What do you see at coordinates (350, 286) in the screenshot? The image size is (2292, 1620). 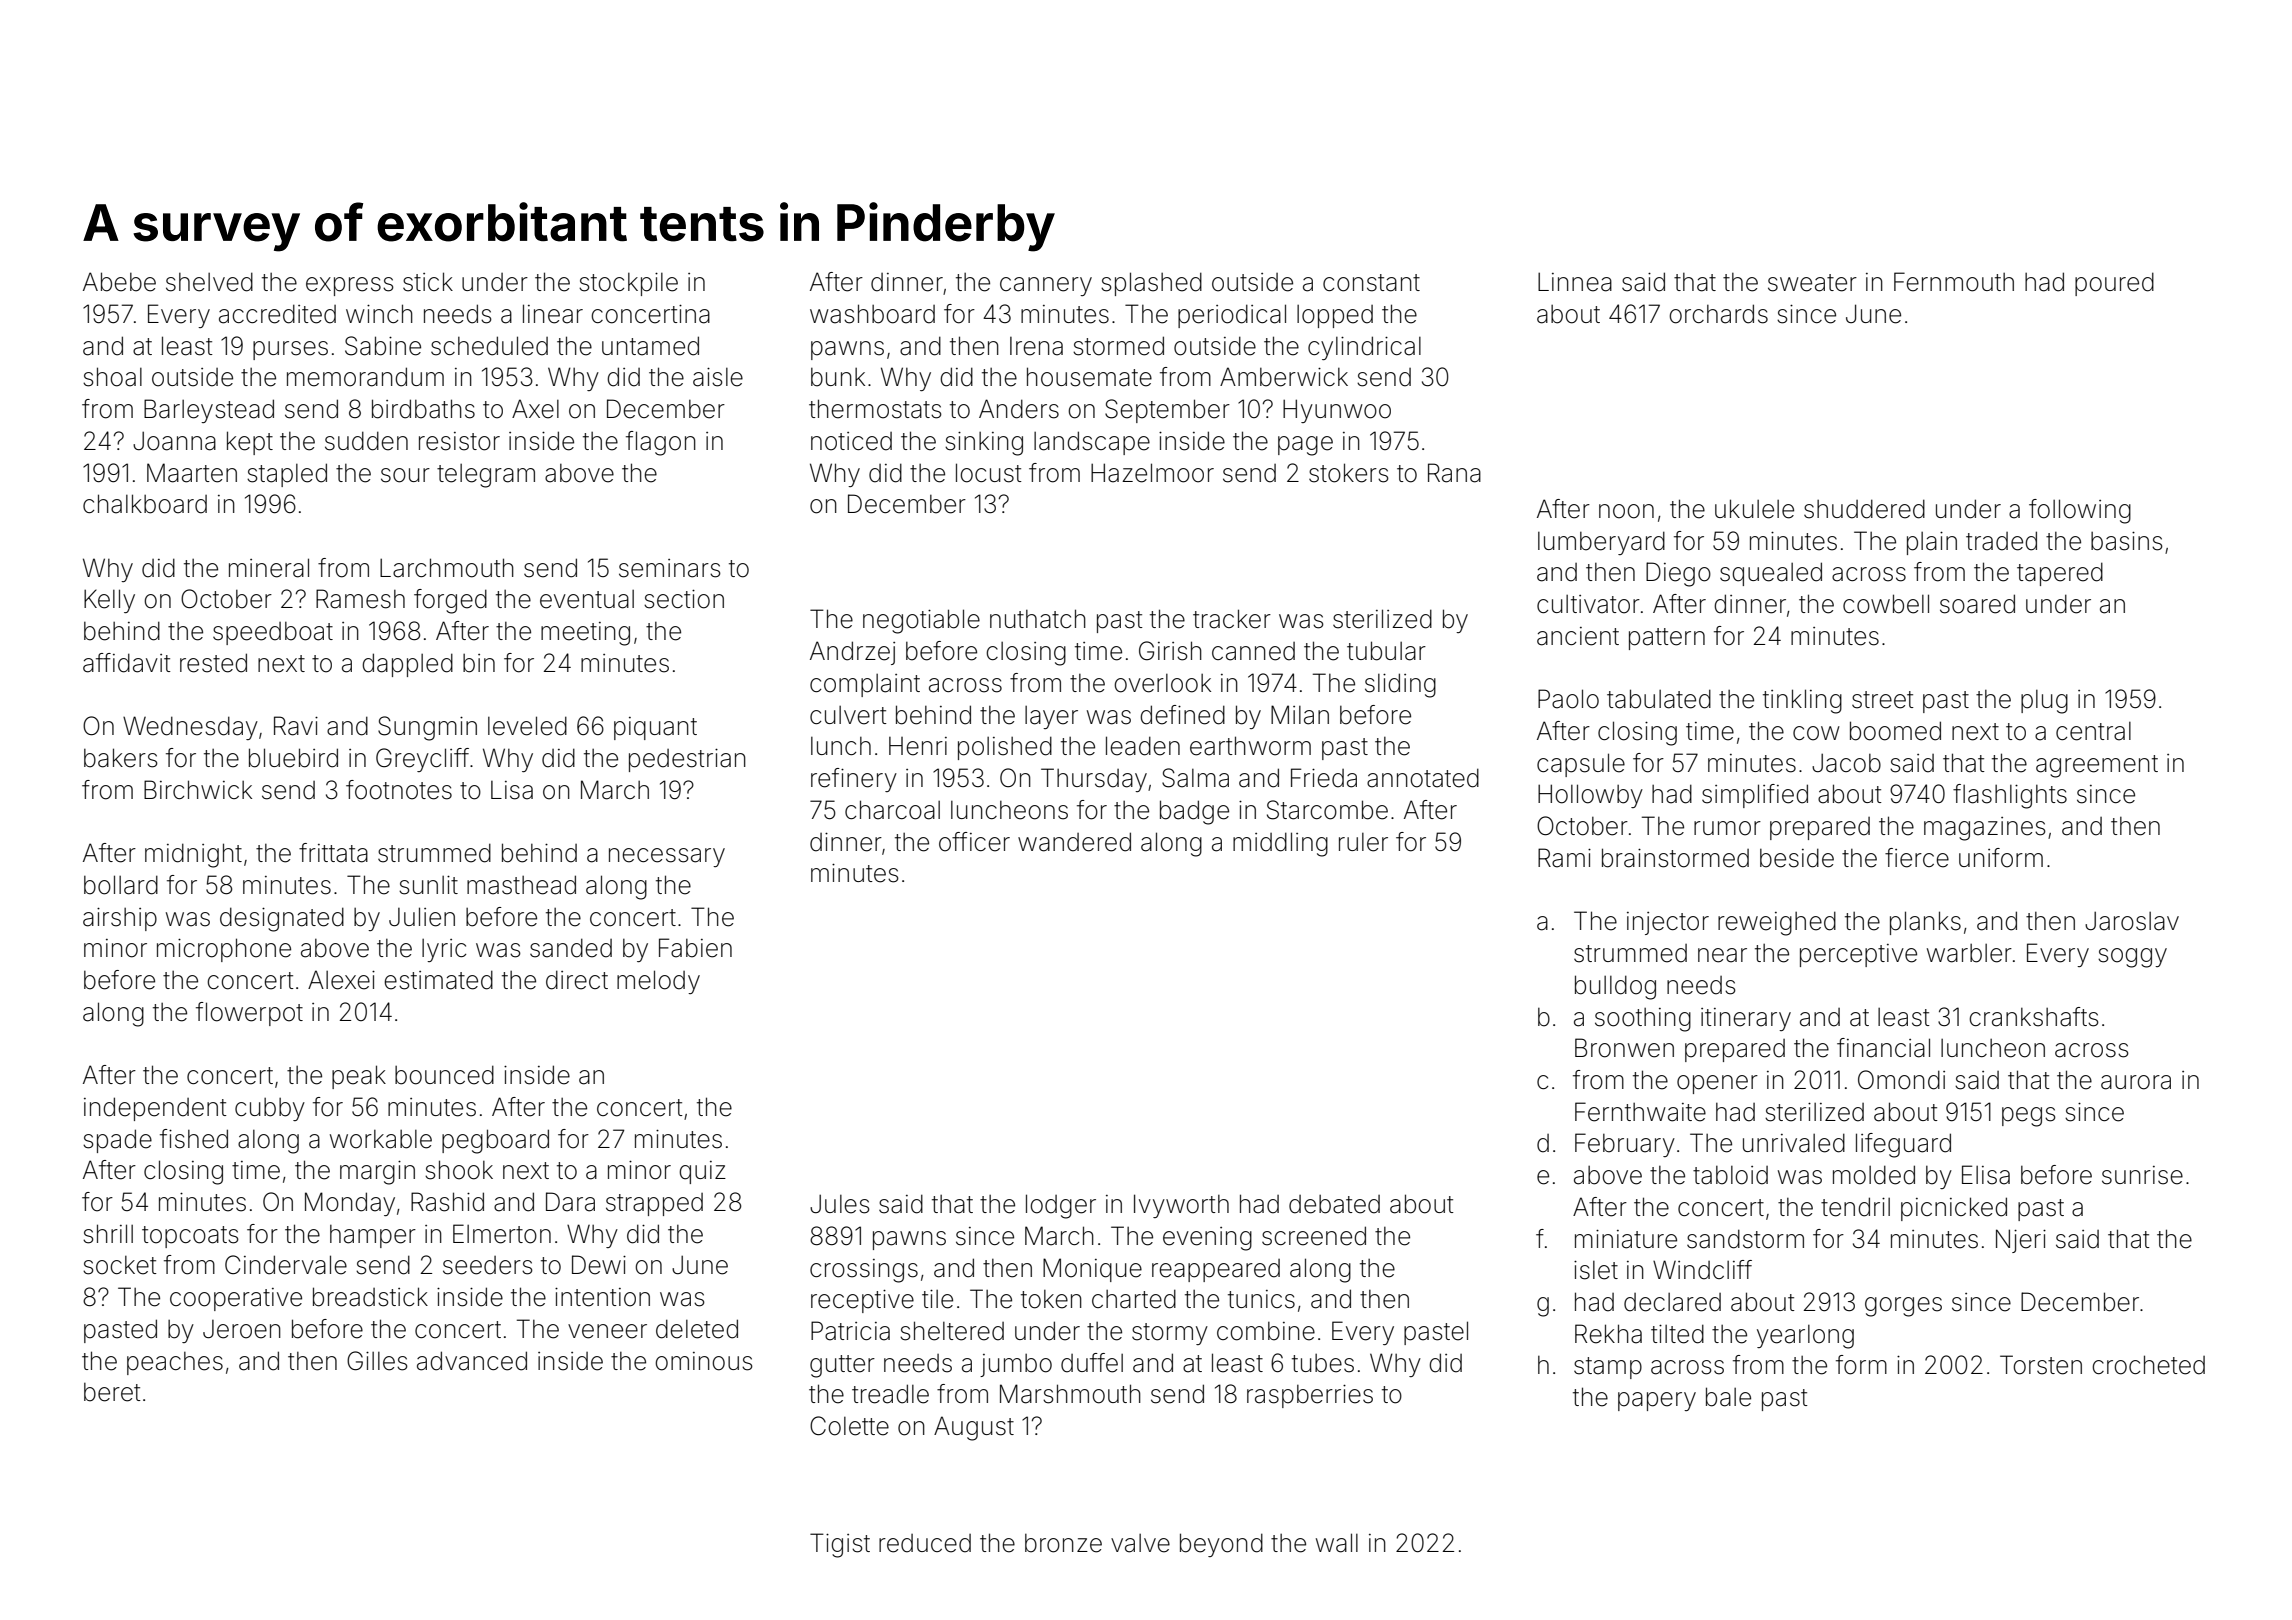 I see `express` at bounding box center [350, 286].
